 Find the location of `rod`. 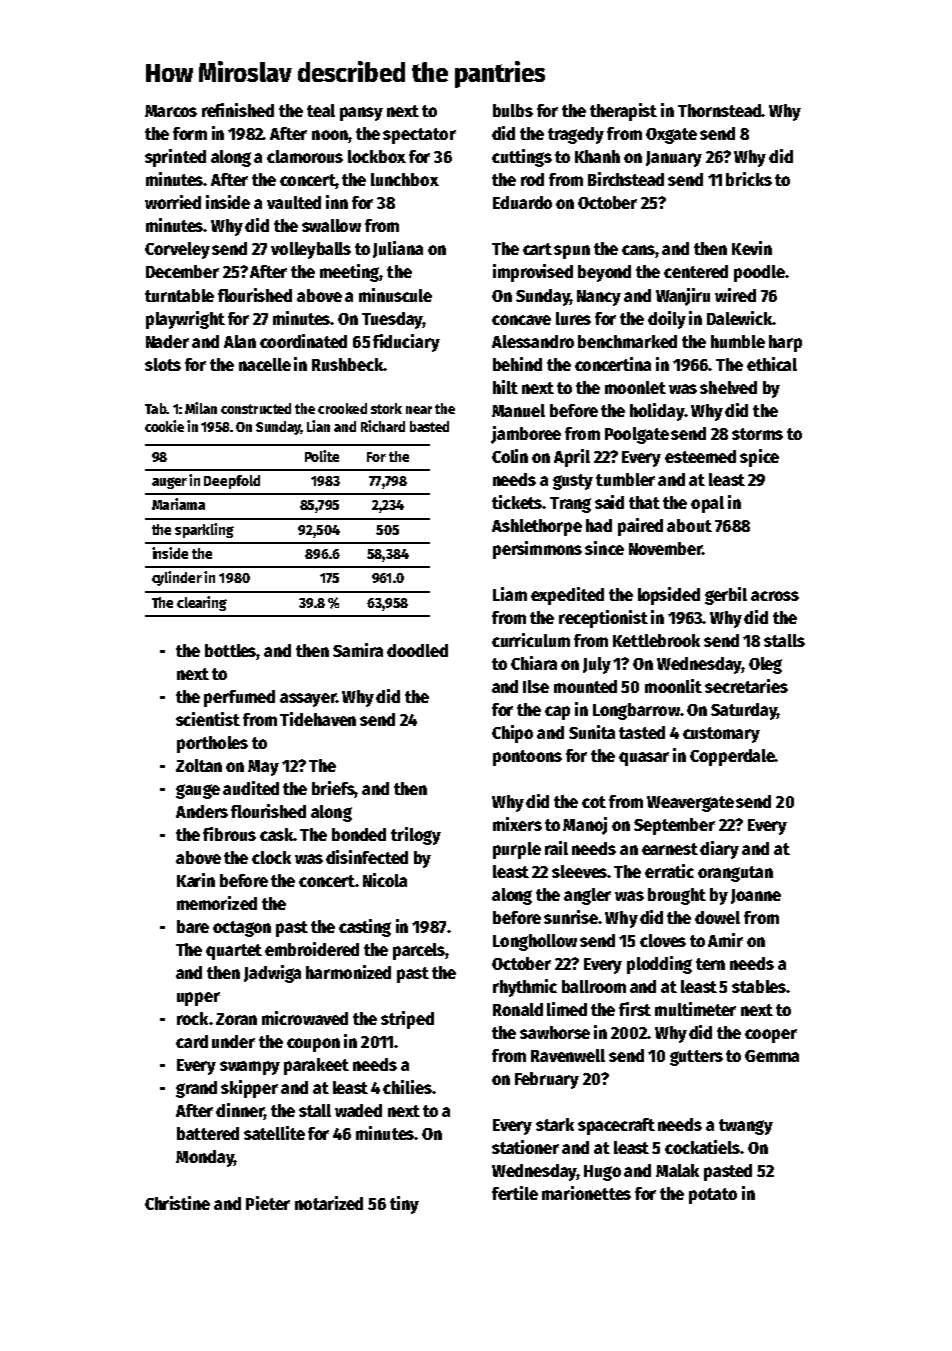

rod is located at coordinates (532, 179).
